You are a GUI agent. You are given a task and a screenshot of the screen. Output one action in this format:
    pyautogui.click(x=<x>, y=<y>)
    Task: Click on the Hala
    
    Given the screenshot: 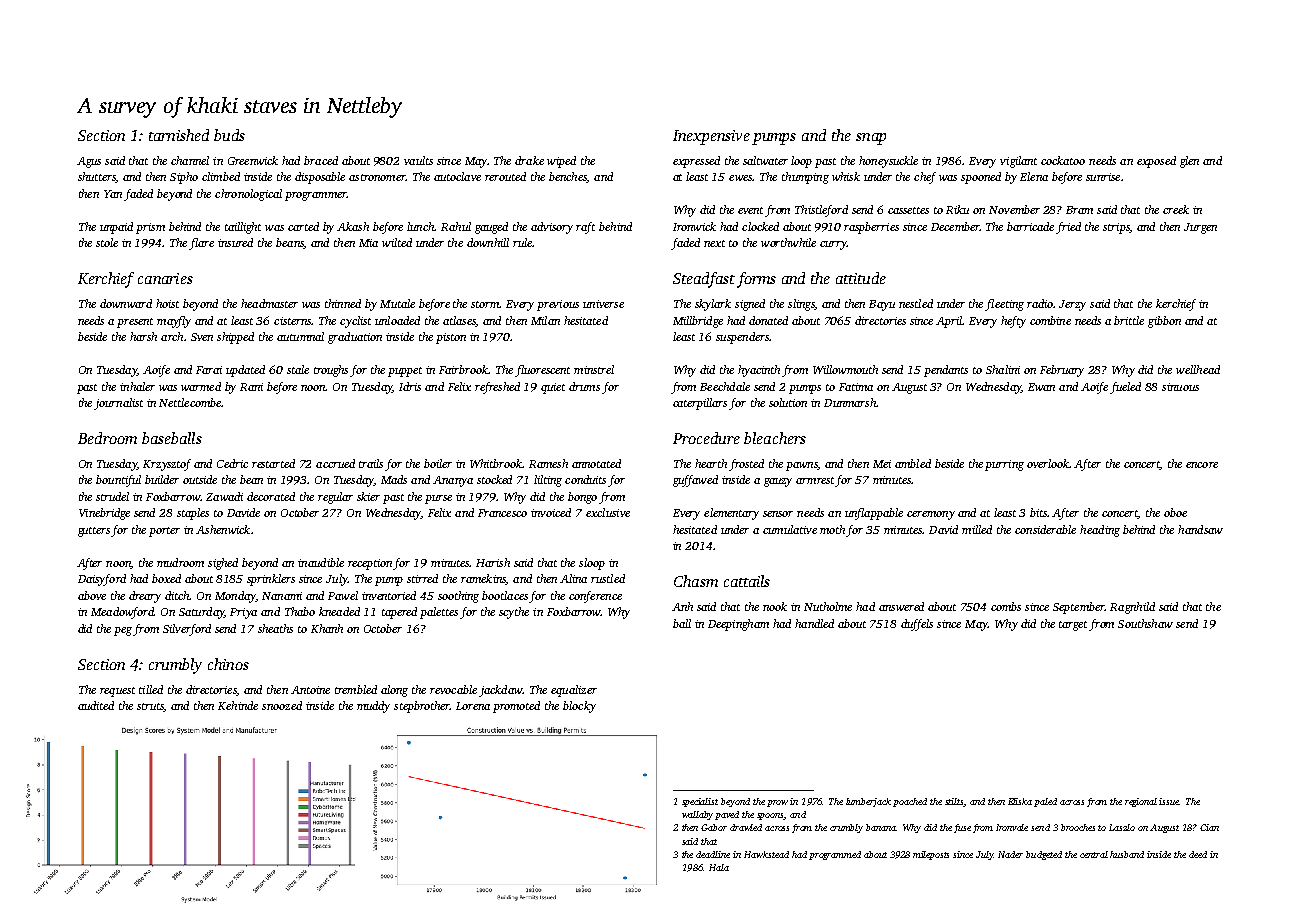 What is the action you would take?
    pyautogui.click(x=719, y=867)
